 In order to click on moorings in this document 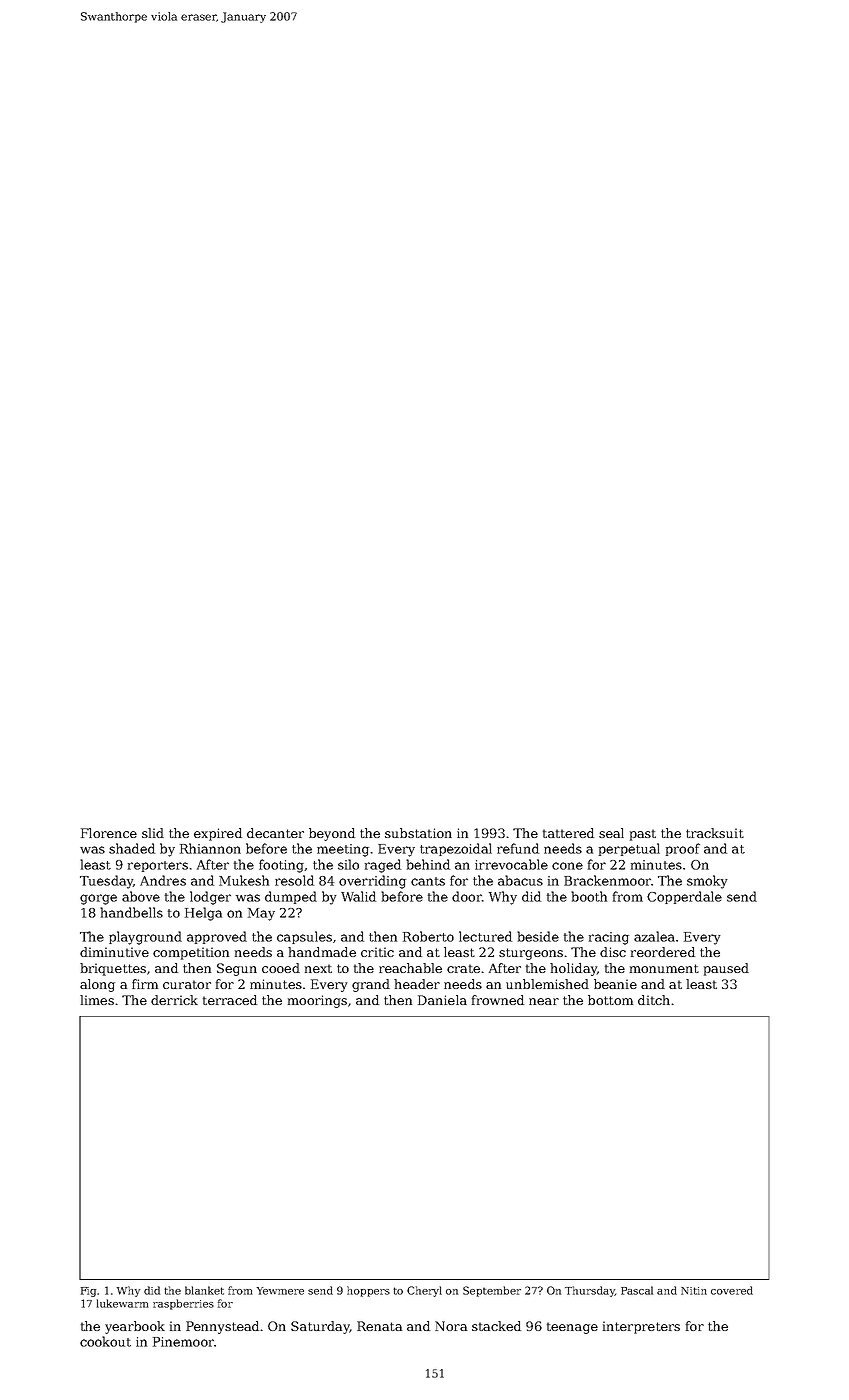, I will do `click(317, 1001)`.
